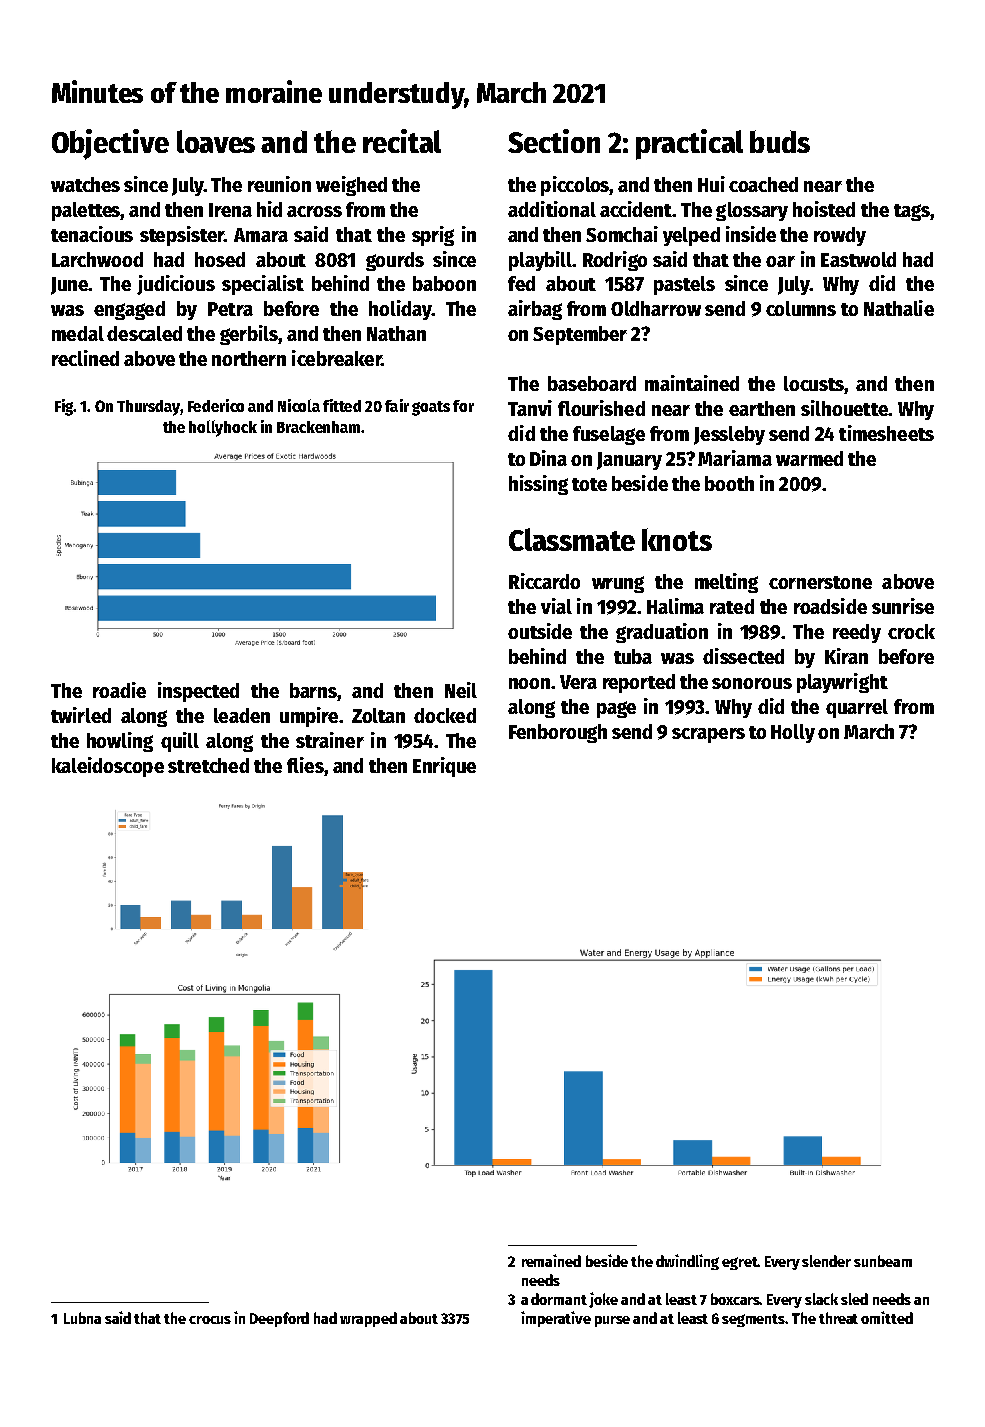 The height and width of the page is (1427, 985). What do you see at coordinates (754, 1320) in the page?
I see `segments` at bounding box center [754, 1320].
